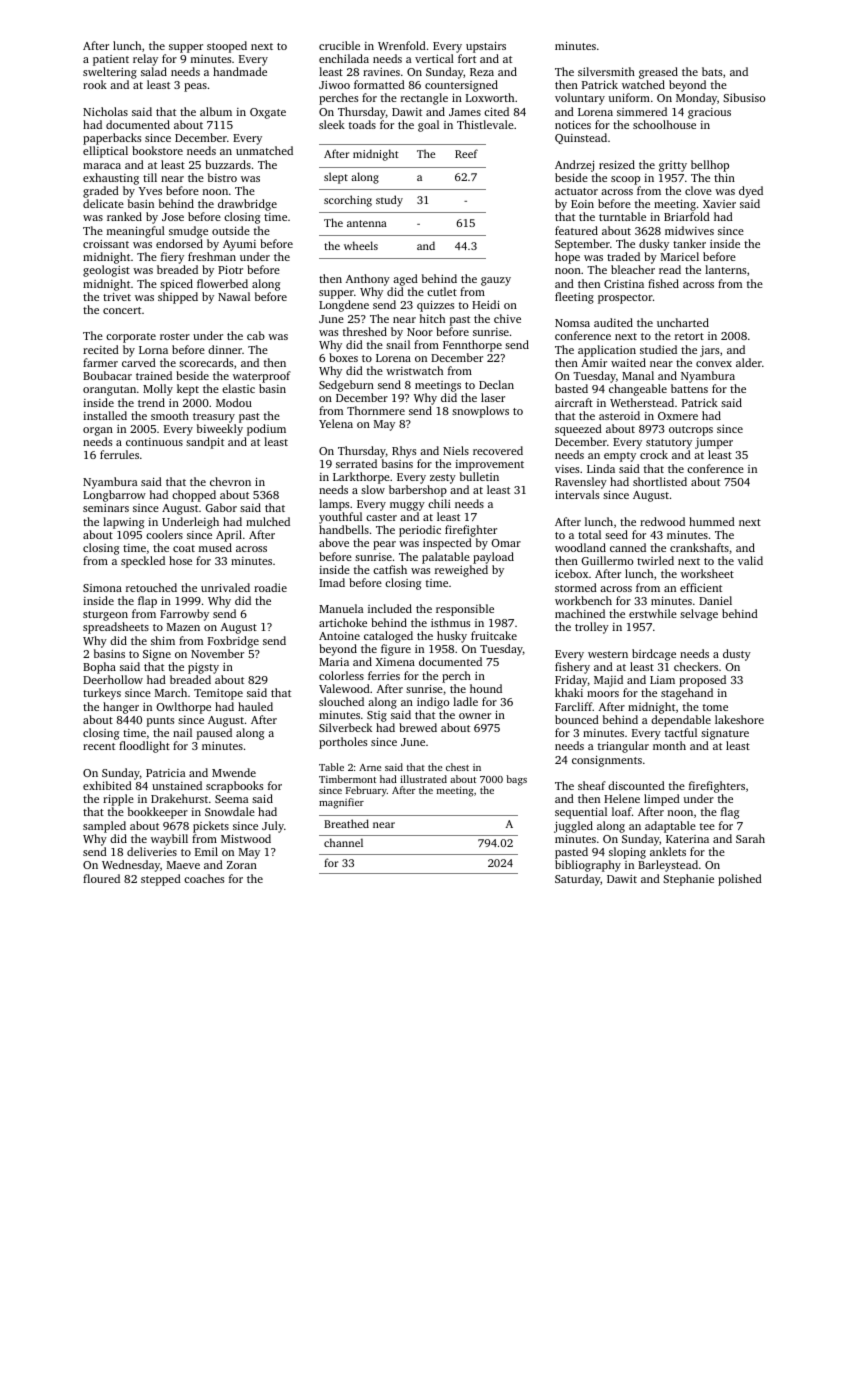  Describe the element at coordinates (118, 800) in the screenshot. I see `ripple` at that location.
